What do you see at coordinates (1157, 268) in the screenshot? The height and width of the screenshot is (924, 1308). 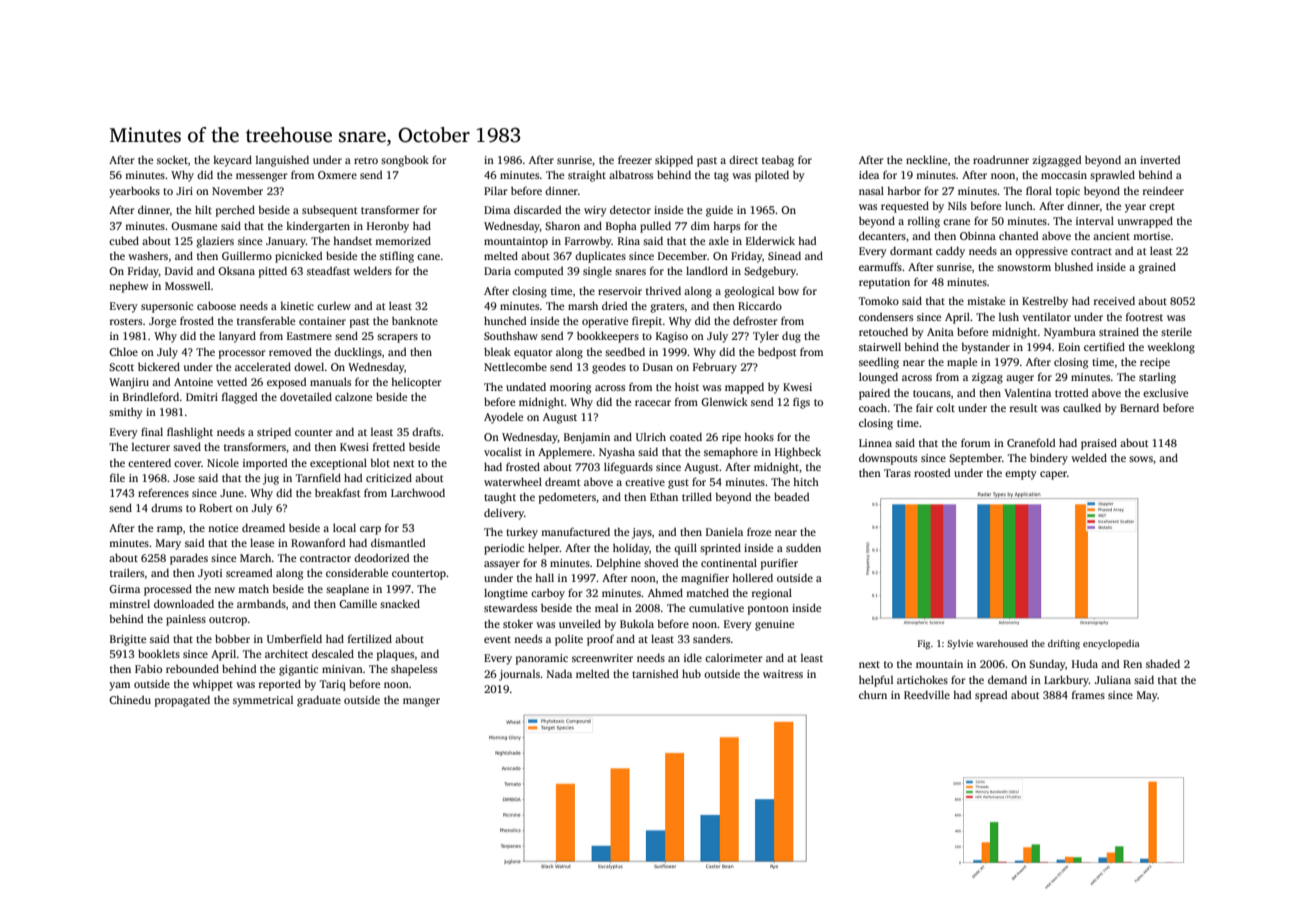 I see `grained` at bounding box center [1157, 268].
